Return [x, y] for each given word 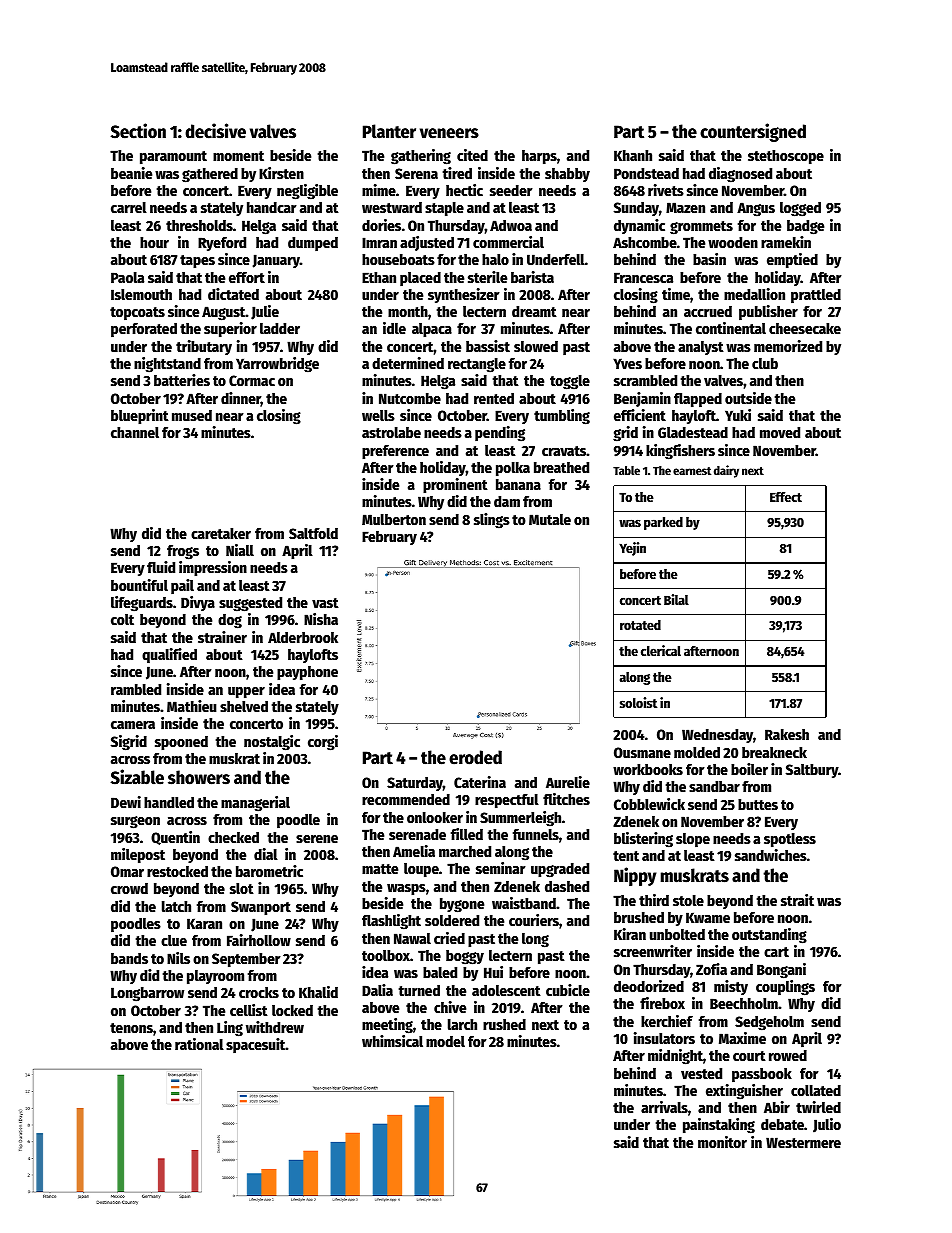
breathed [561, 467]
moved [780, 432]
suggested [250, 604]
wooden [733, 242]
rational [199, 1044]
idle [394, 328]
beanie [131, 173]
